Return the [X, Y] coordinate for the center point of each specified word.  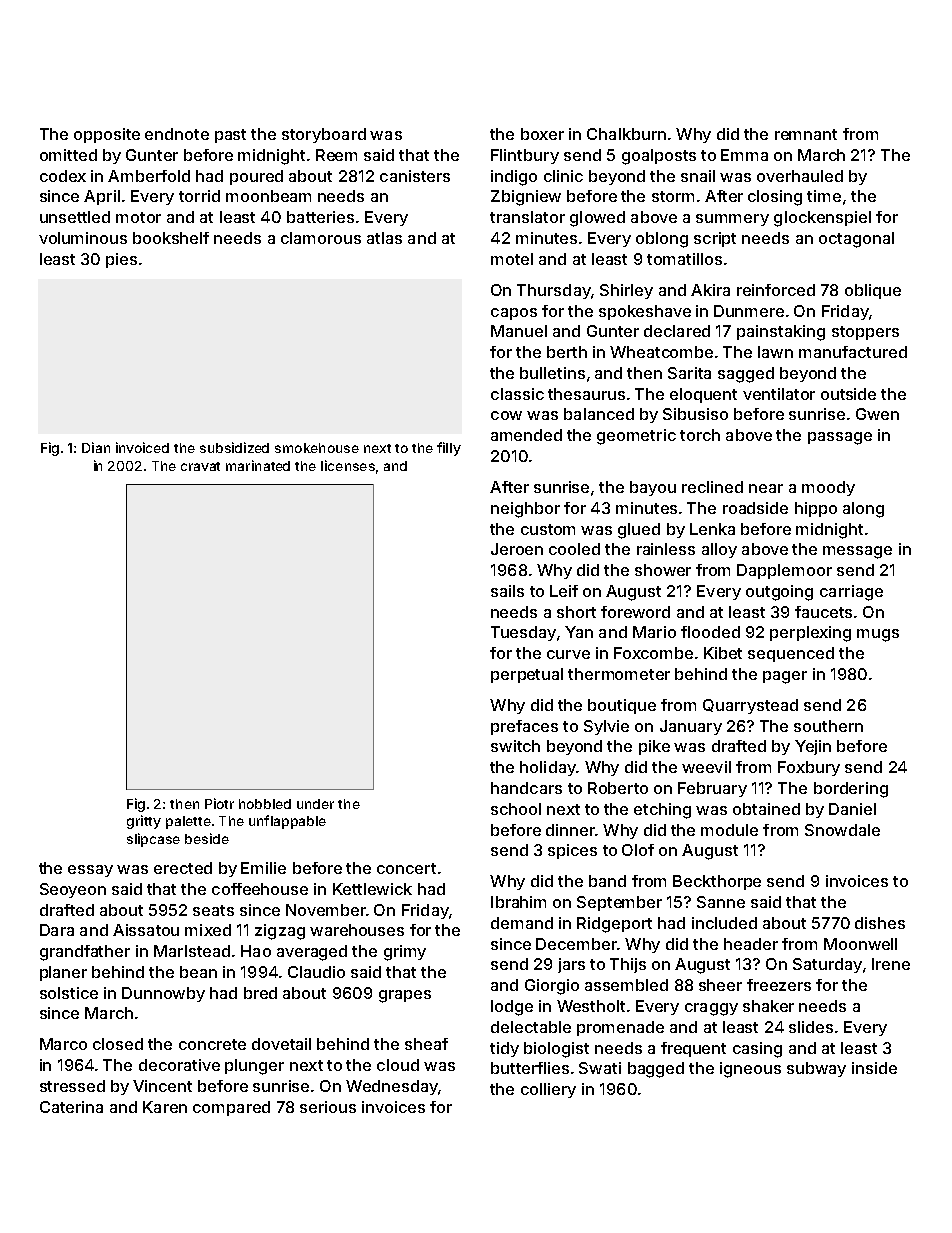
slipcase [153, 840]
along [863, 510]
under [315, 804]
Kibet [723, 653]
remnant [806, 134]
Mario [654, 632]
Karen [165, 1107]
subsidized [234, 447]
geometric [636, 437]
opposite [107, 135]
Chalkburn [626, 134]
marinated [258, 465]
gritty [144, 822]
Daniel [852, 809]
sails [507, 591]
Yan [579, 632]
